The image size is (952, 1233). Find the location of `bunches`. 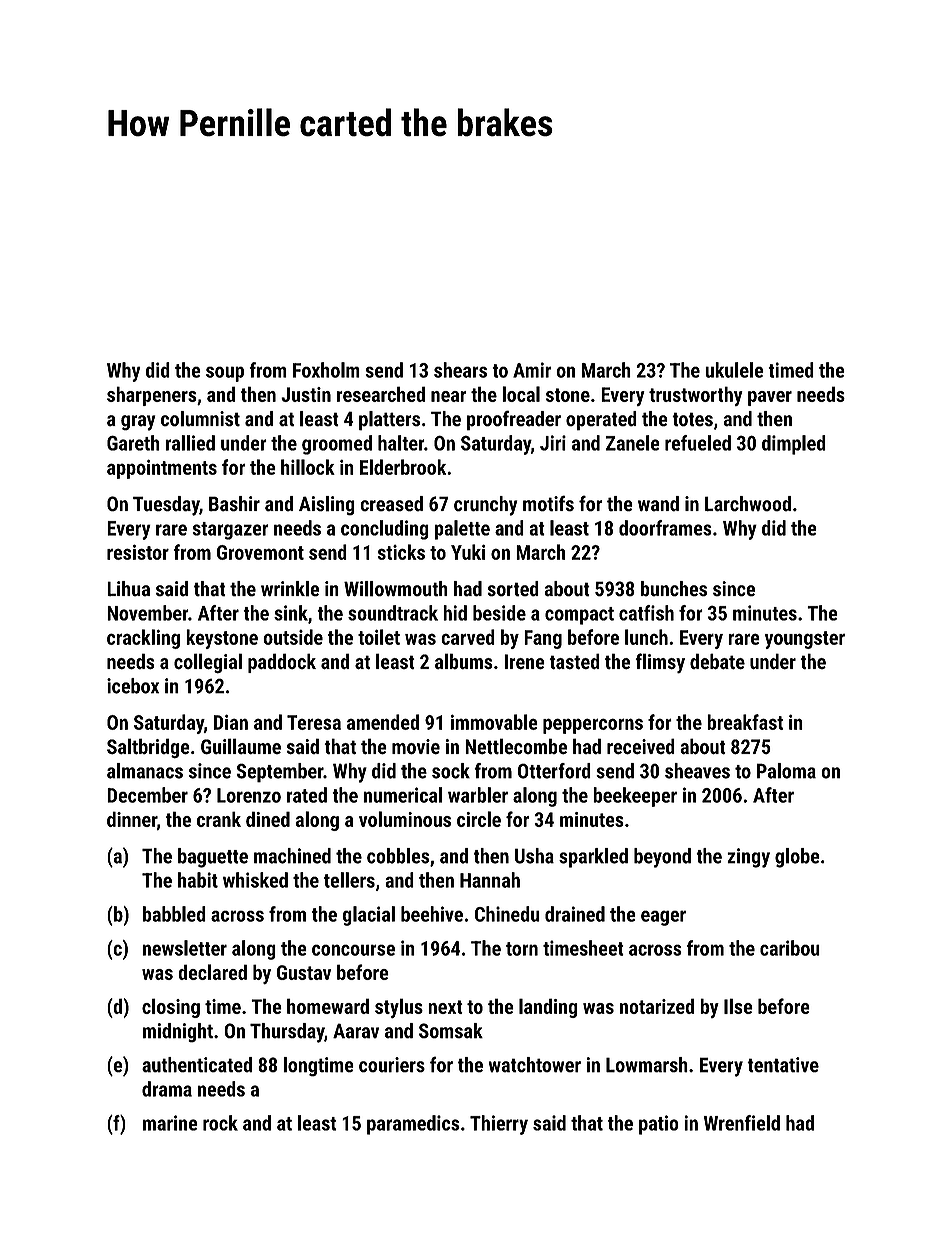

bunches is located at coordinates (674, 589).
